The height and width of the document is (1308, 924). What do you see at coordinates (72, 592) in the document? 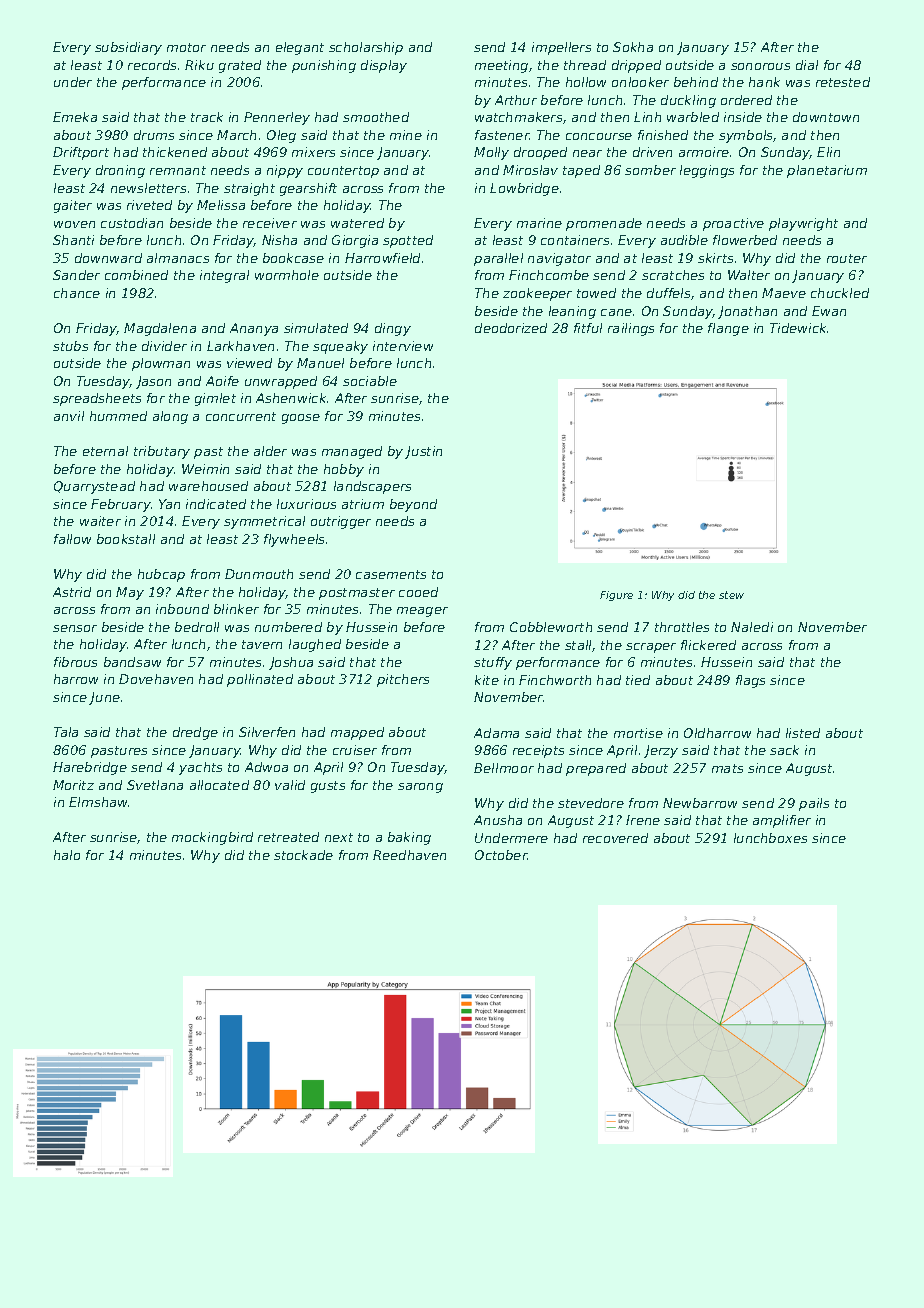
I see `Astrid` at bounding box center [72, 592].
